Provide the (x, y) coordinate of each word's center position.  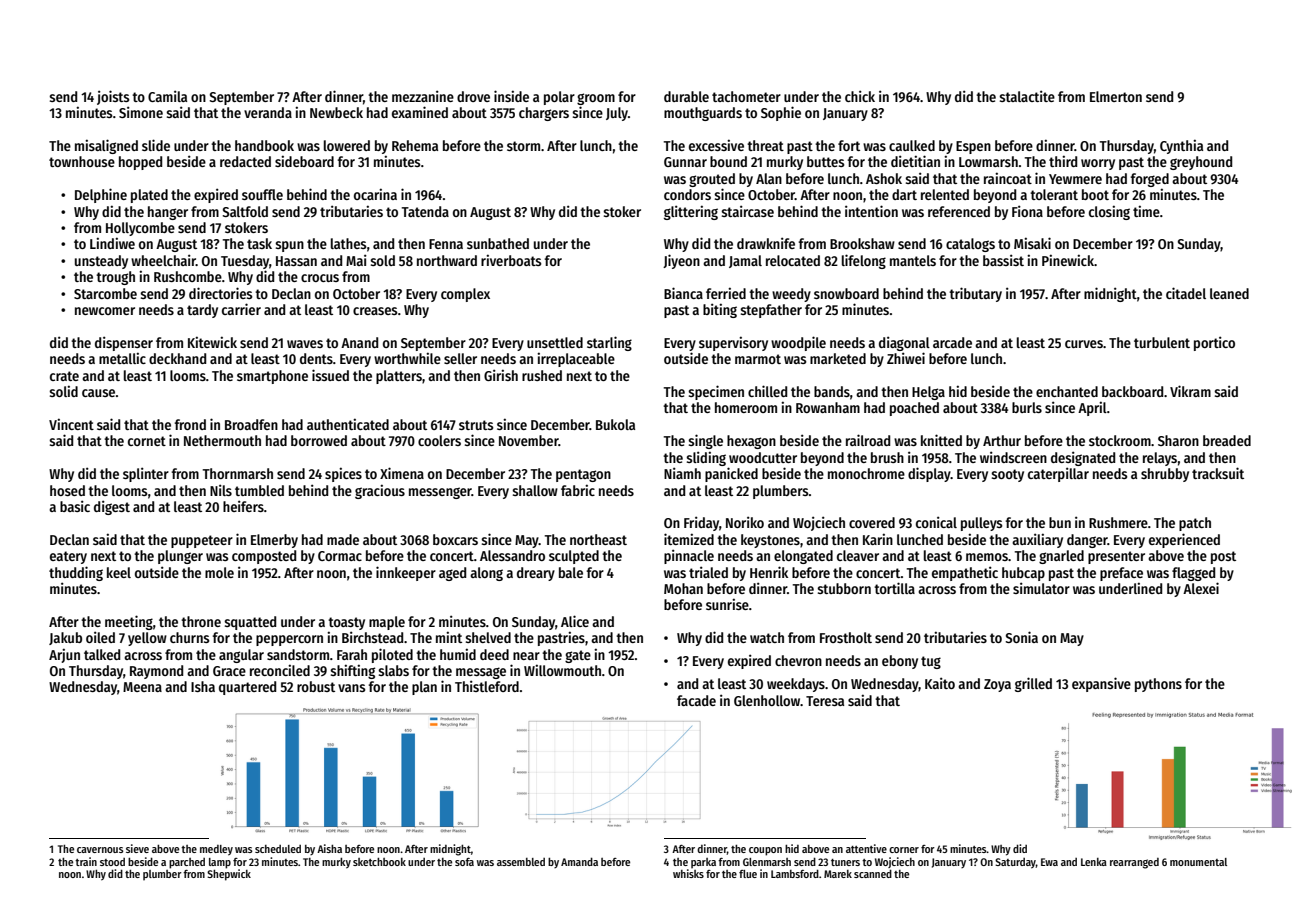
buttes (826, 161)
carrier (241, 309)
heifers (243, 506)
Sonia (1021, 637)
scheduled (278, 849)
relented (945, 194)
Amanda (579, 861)
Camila (167, 96)
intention (871, 211)
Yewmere (1075, 179)
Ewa (1049, 862)
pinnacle (689, 556)
